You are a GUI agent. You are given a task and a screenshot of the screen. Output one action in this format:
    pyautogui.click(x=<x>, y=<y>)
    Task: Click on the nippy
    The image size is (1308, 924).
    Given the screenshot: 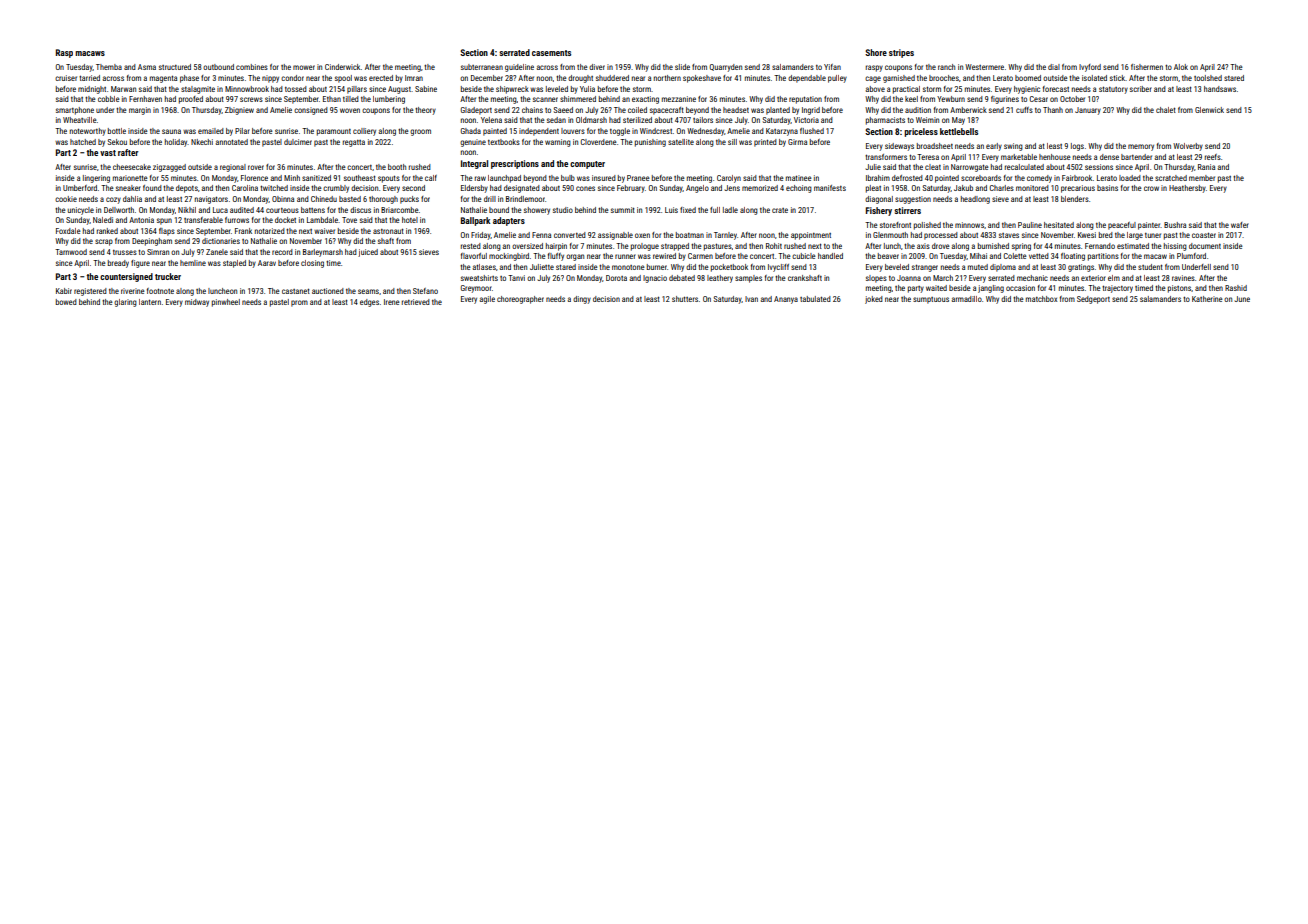 What is the action you would take?
    pyautogui.click(x=270, y=79)
